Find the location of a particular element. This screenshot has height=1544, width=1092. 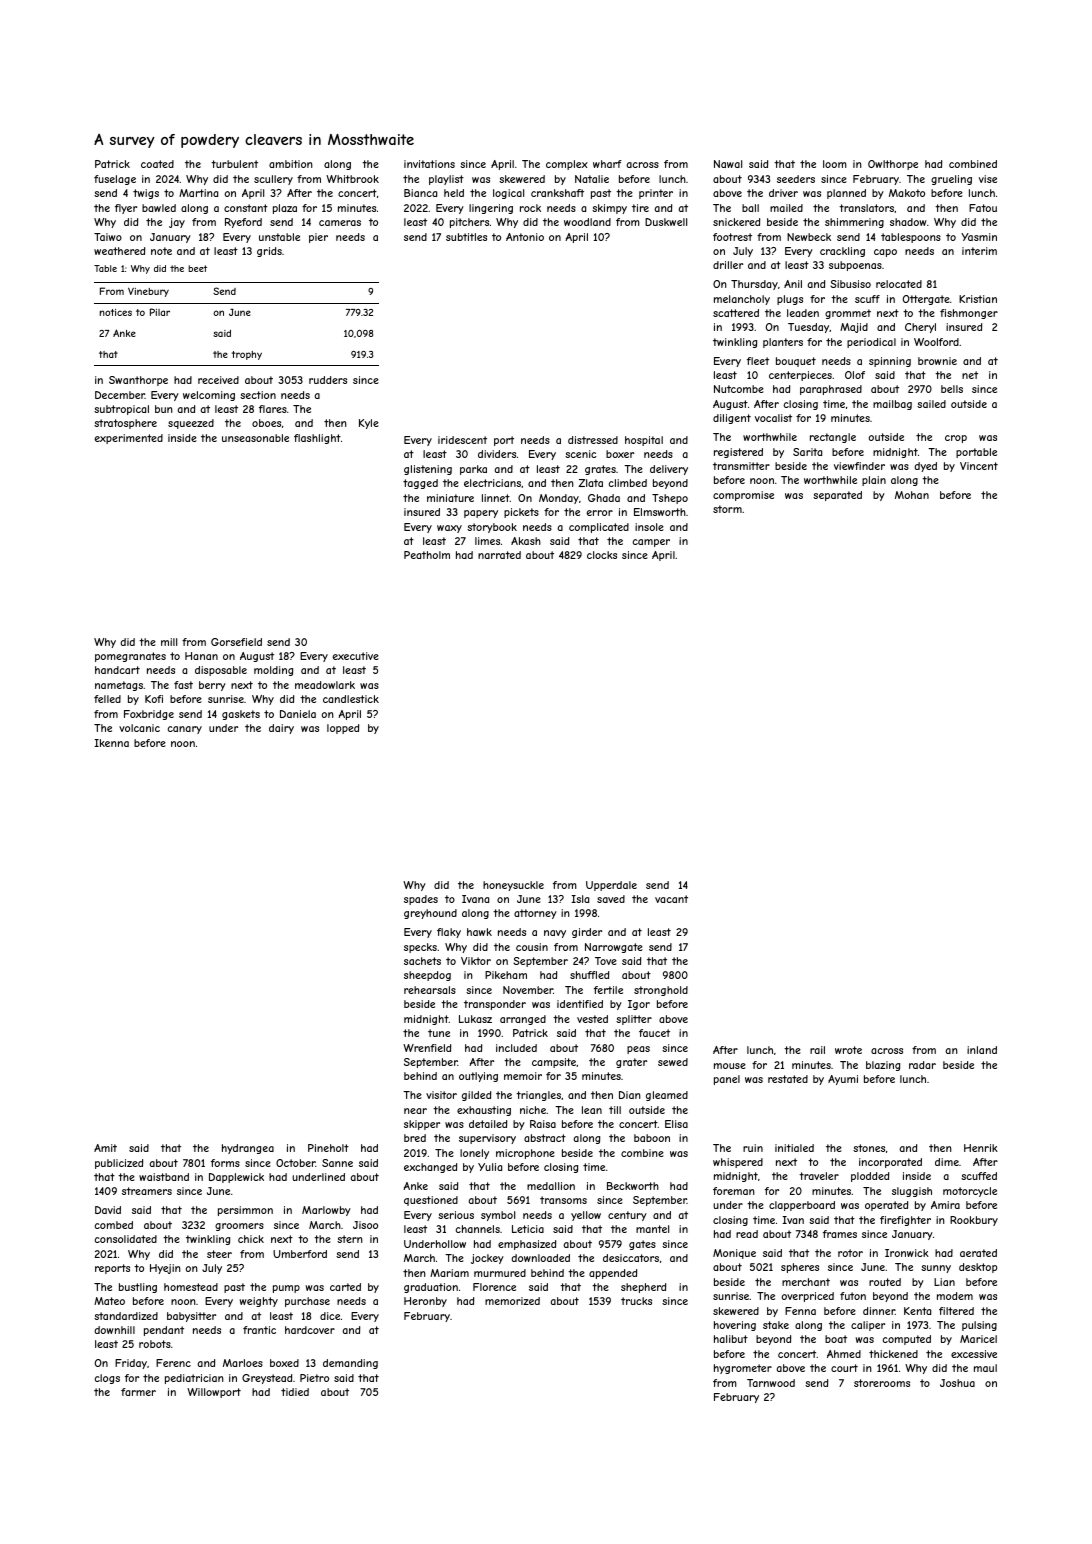

Tarnwood is located at coordinates (771, 1383).
